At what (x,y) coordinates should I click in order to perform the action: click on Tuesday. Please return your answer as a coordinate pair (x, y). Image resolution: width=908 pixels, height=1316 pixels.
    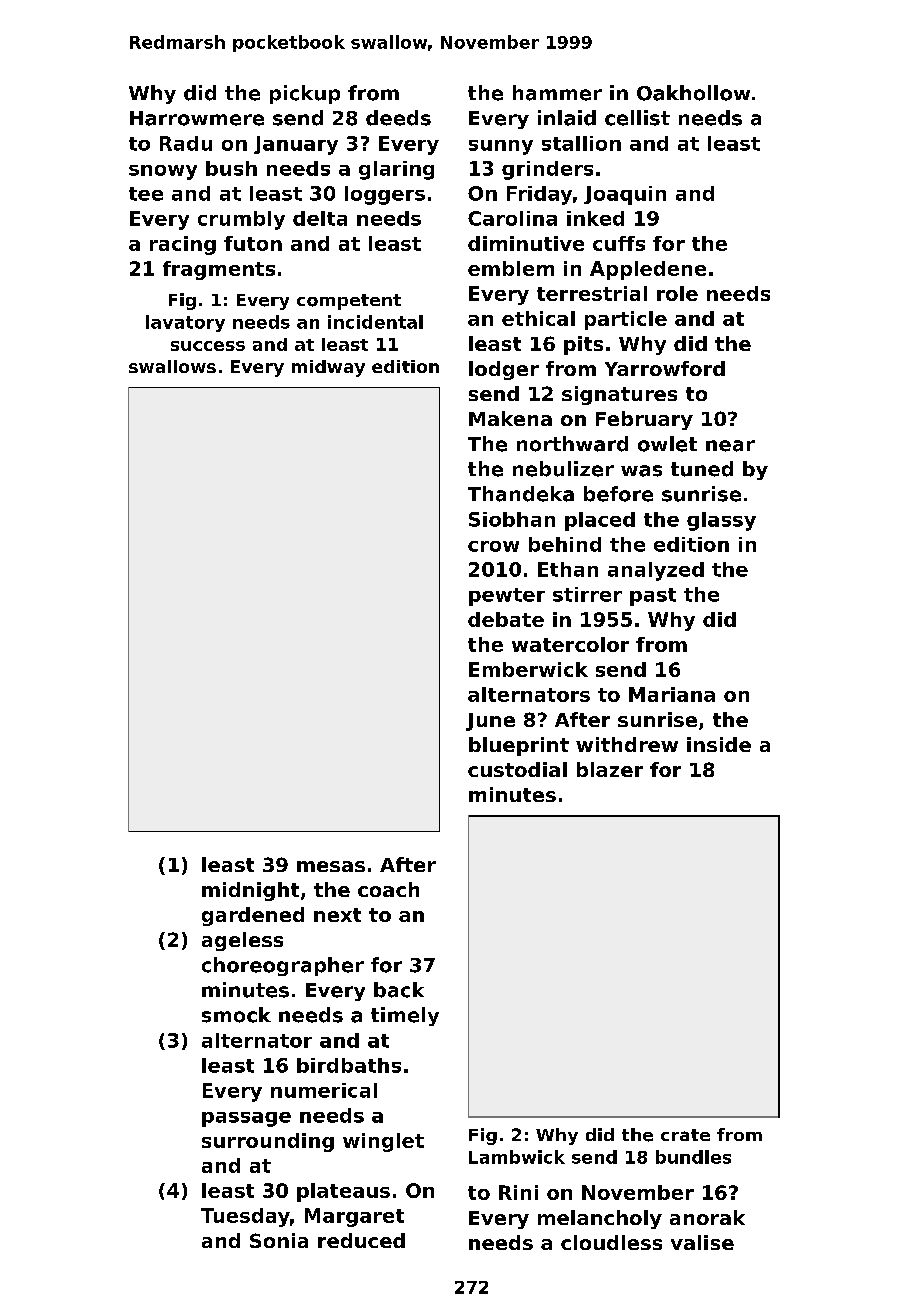
    Looking at the image, I should click on (245, 1217).
